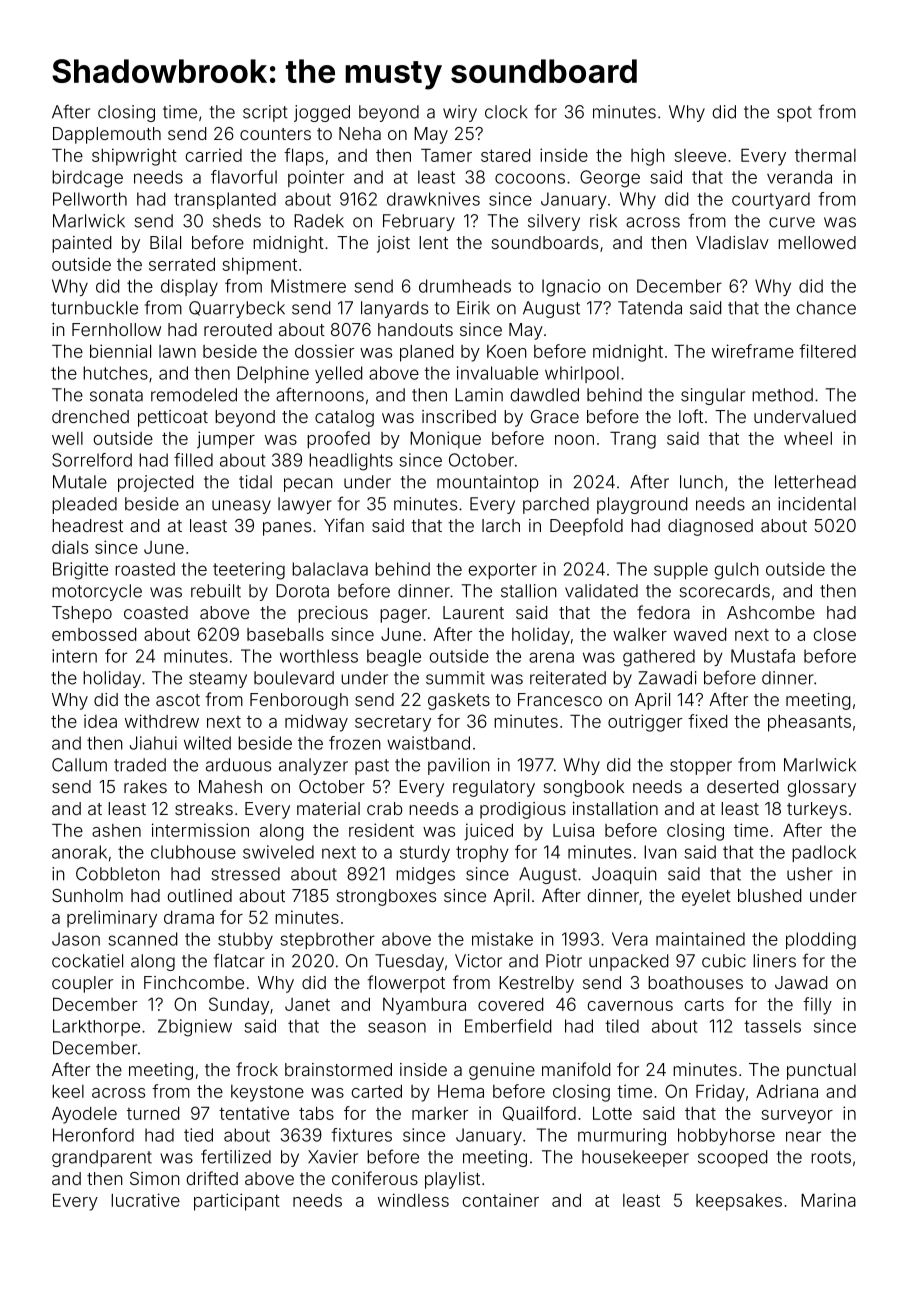 The image size is (908, 1316). Describe the element at coordinates (397, 1027) in the screenshot. I see `season` at that location.
